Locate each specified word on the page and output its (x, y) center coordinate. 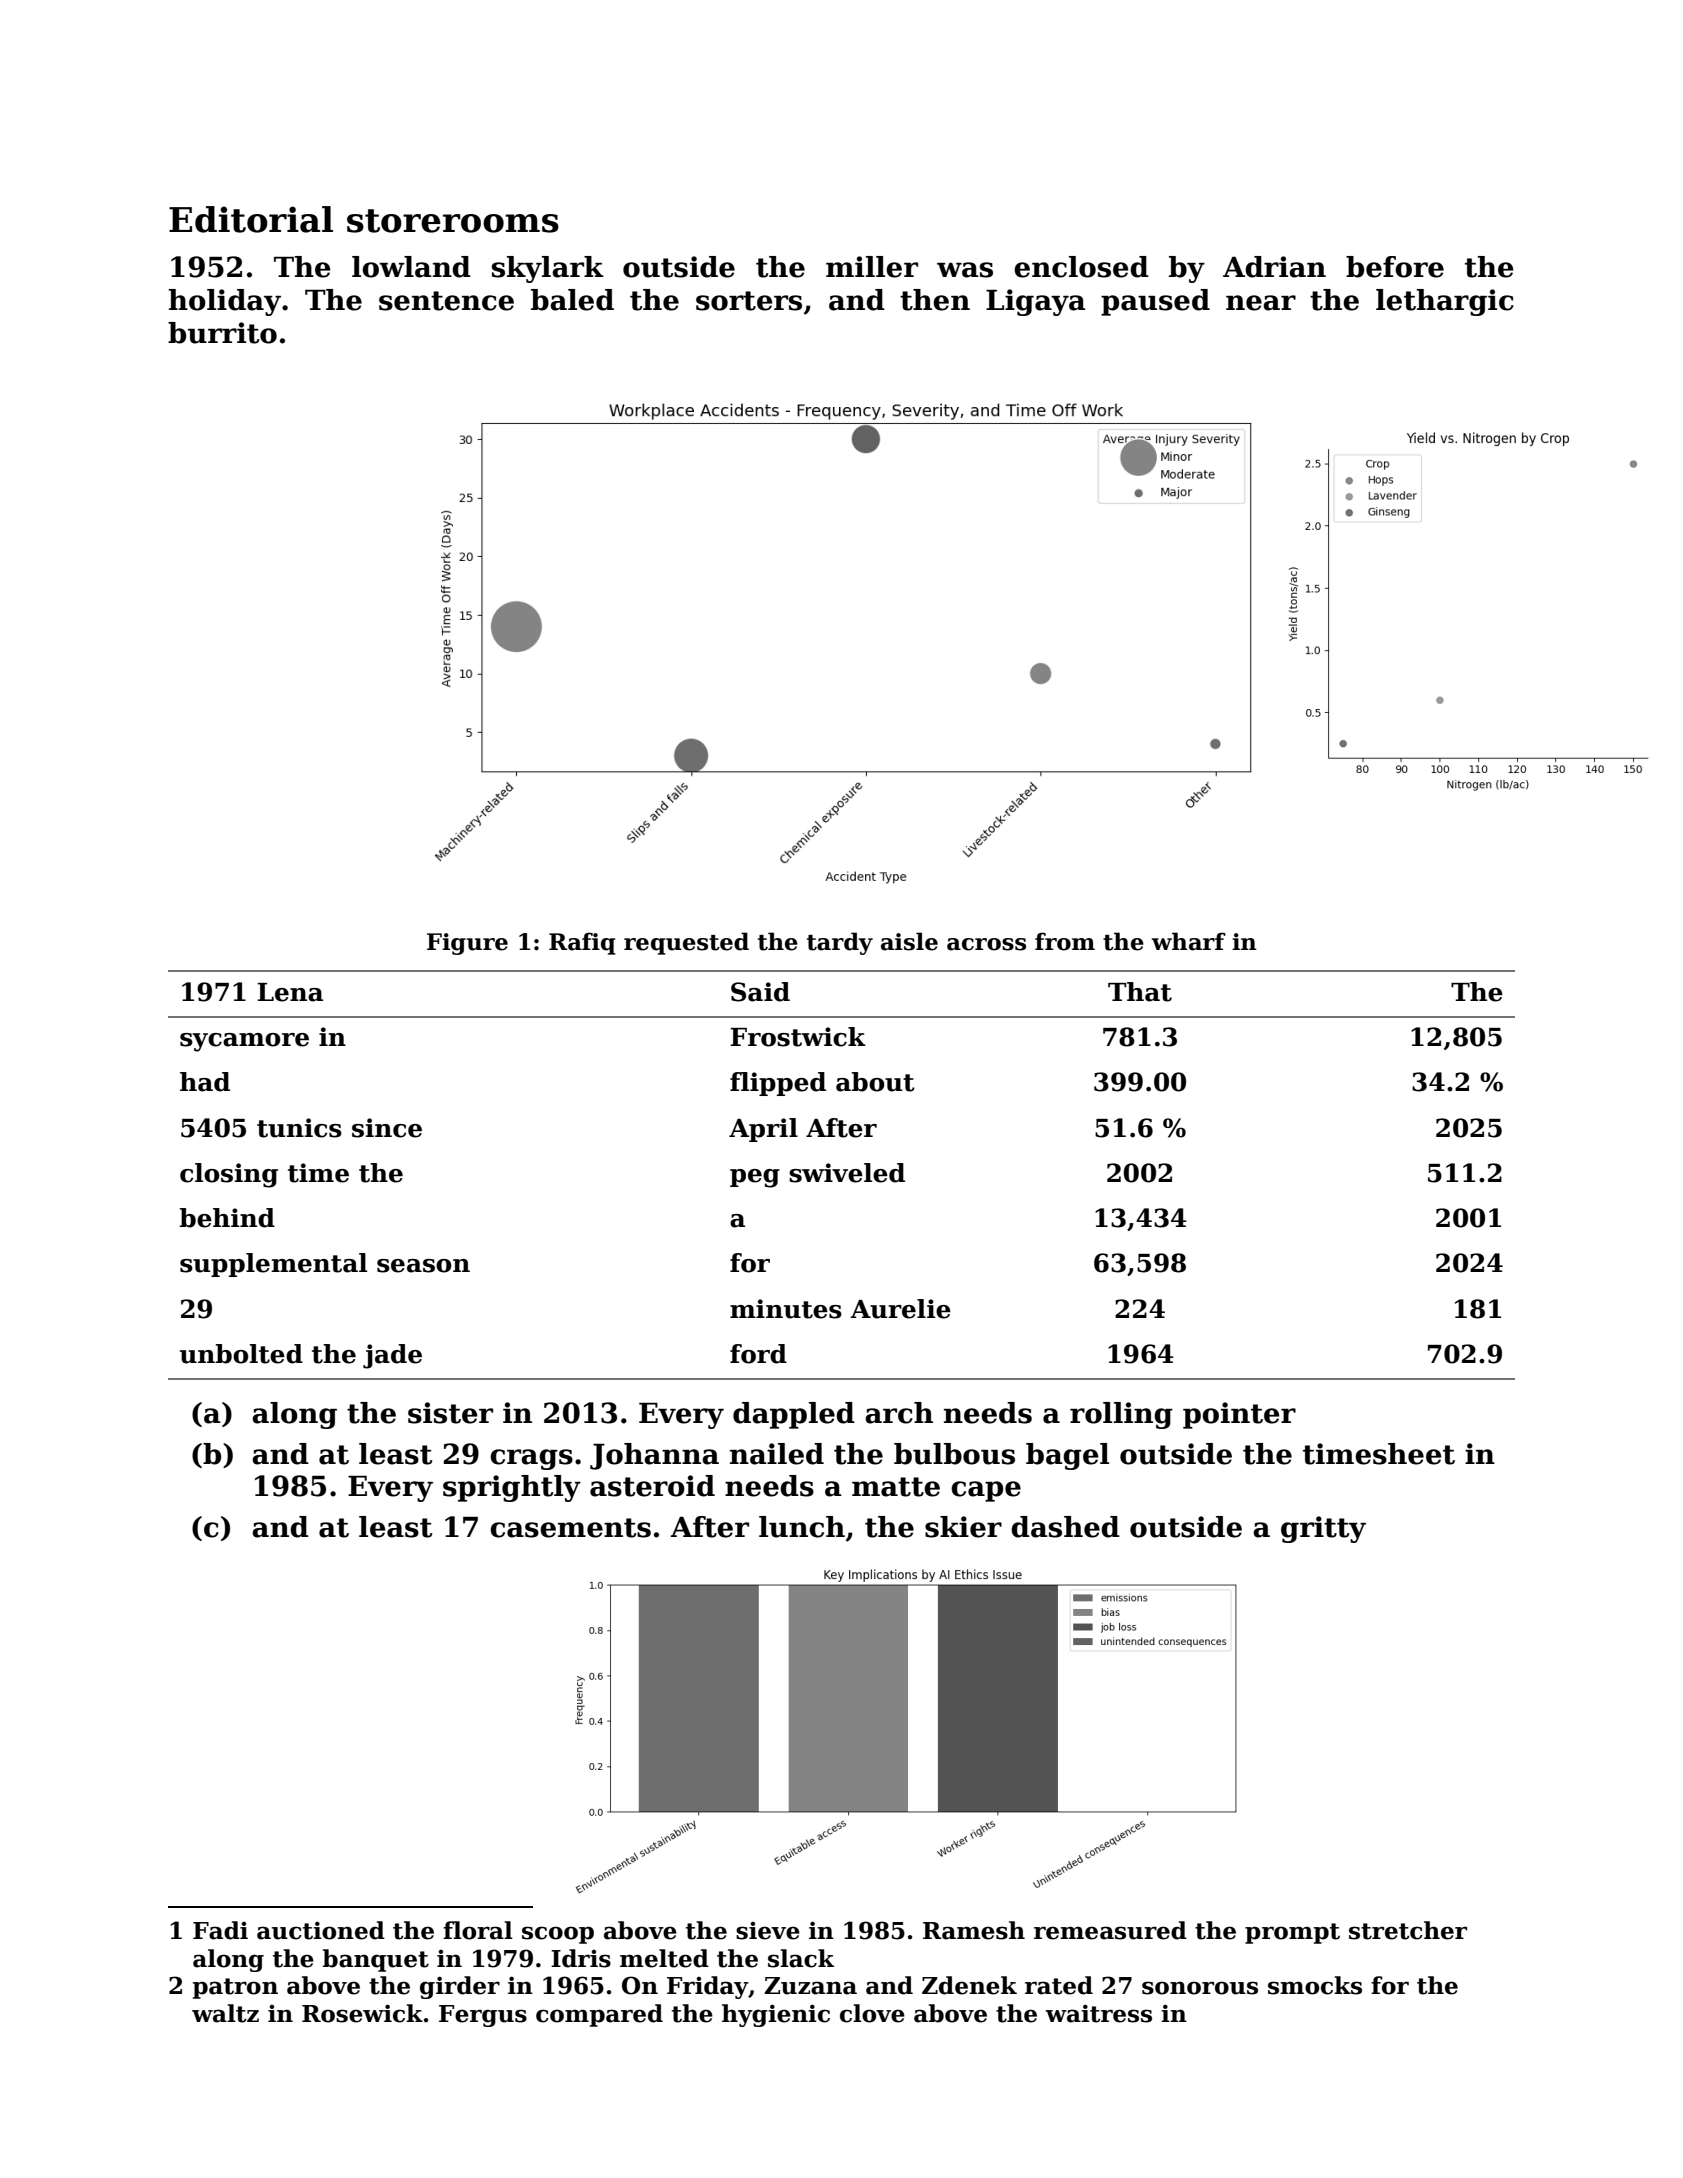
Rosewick (362, 2013)
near (1261, 303)
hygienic (776, 2015)
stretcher (1408, 1930)
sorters (749, 301)
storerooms (453, 221)
